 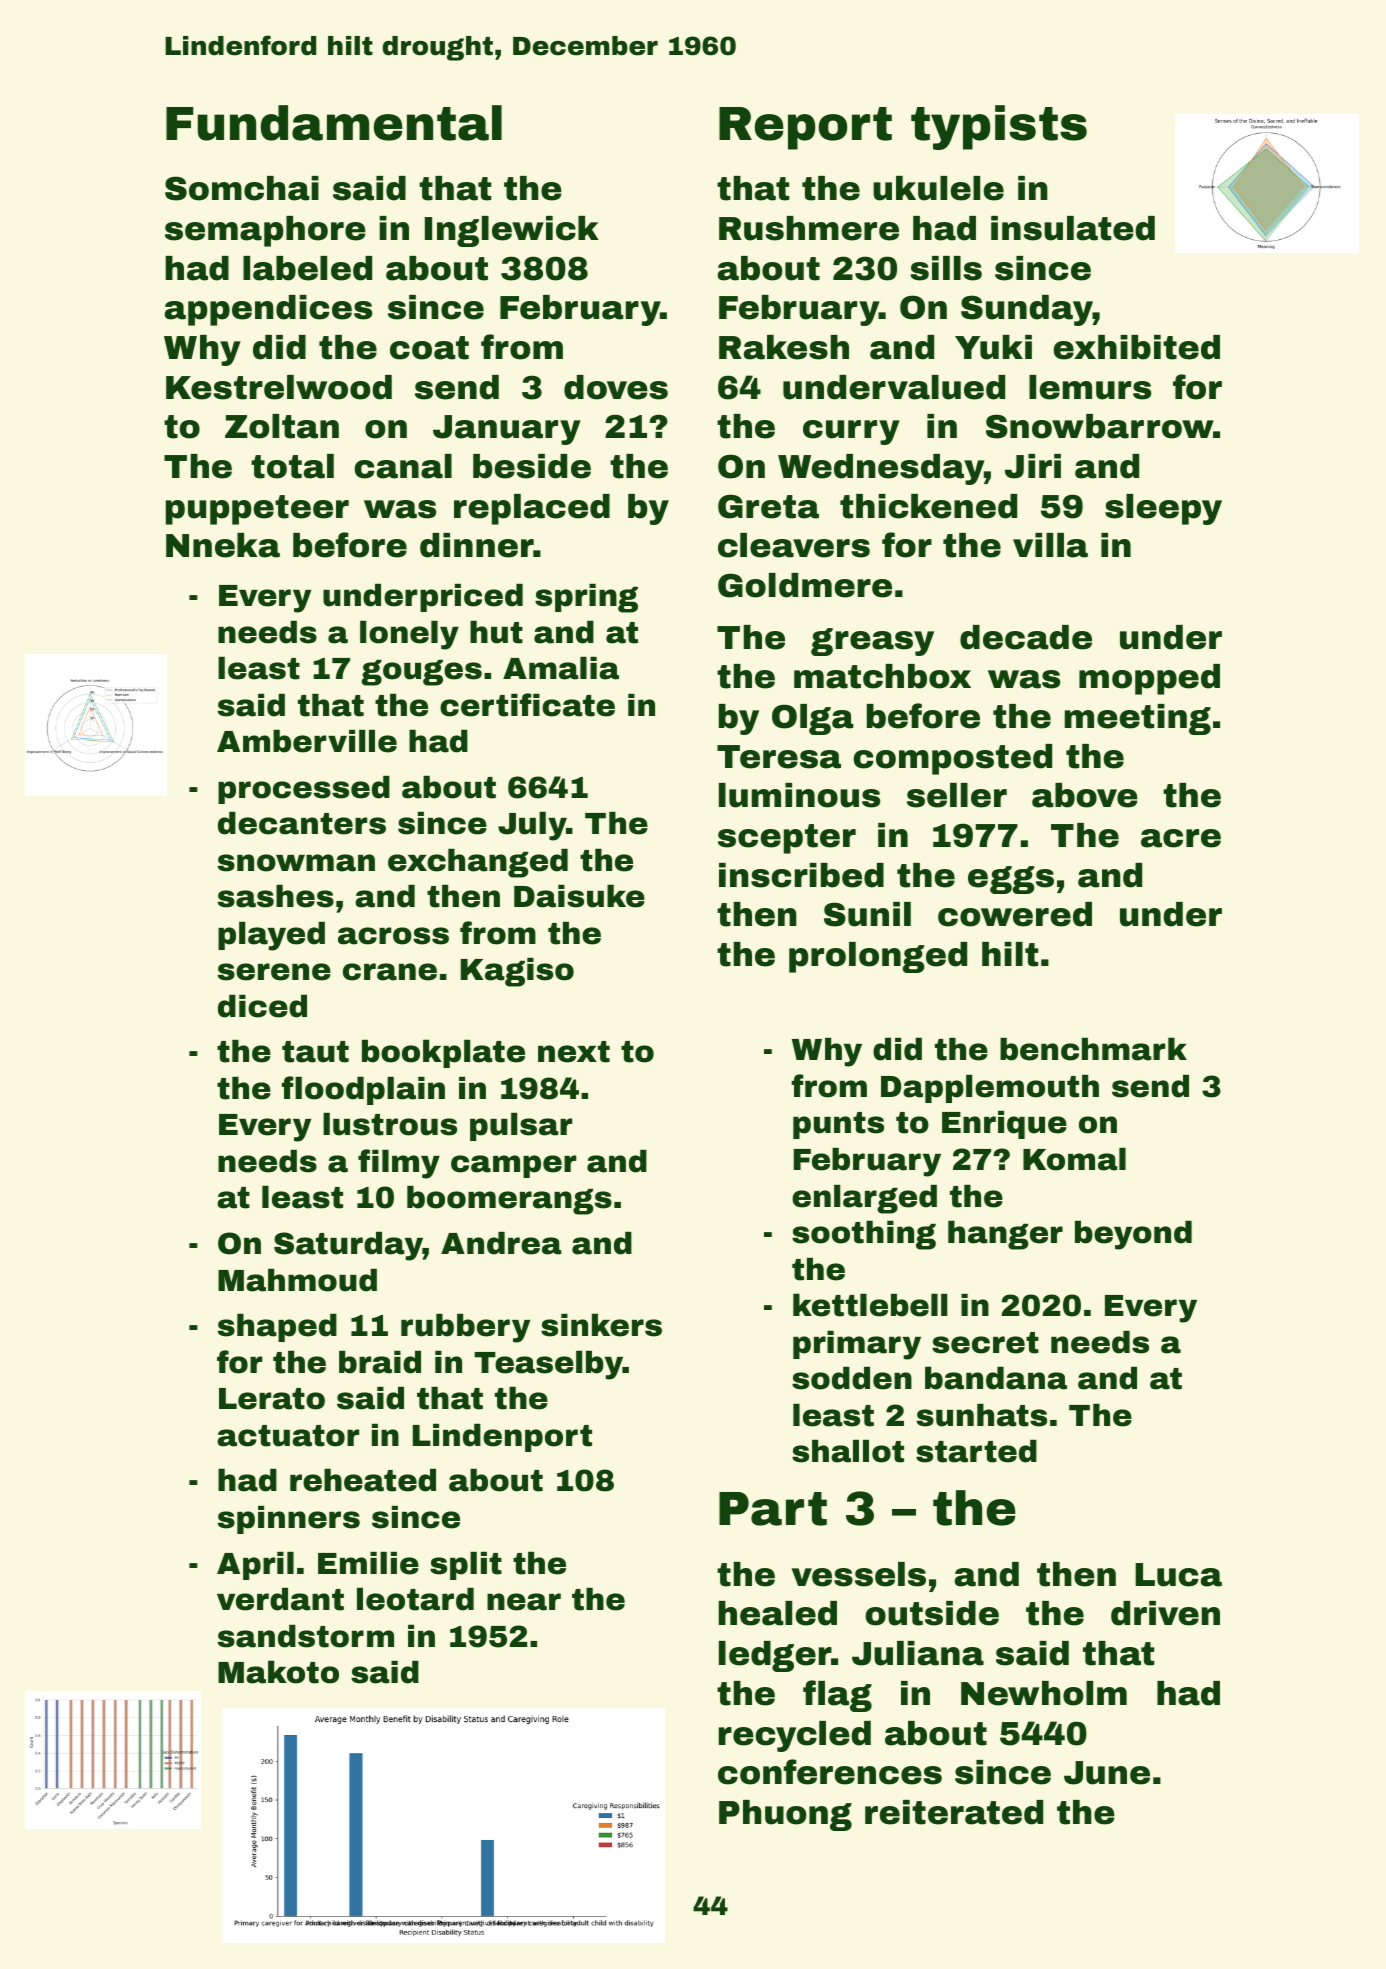 What do you see at coordinates (512, 231) in the document?
I see `Inglewick` at bounding box center [512, 231].
